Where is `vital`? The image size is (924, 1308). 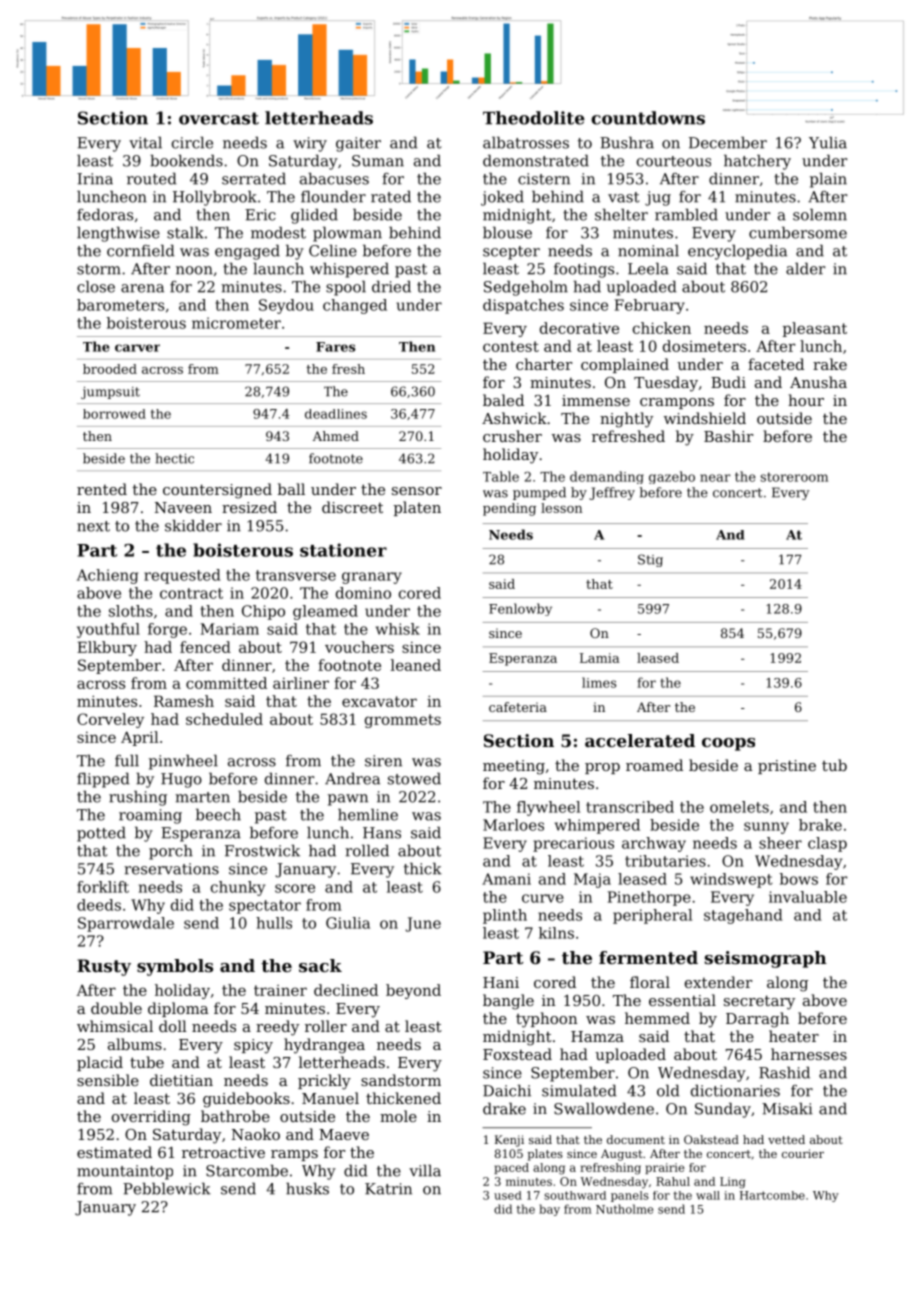
vital is located at coordinates (145, 142).
